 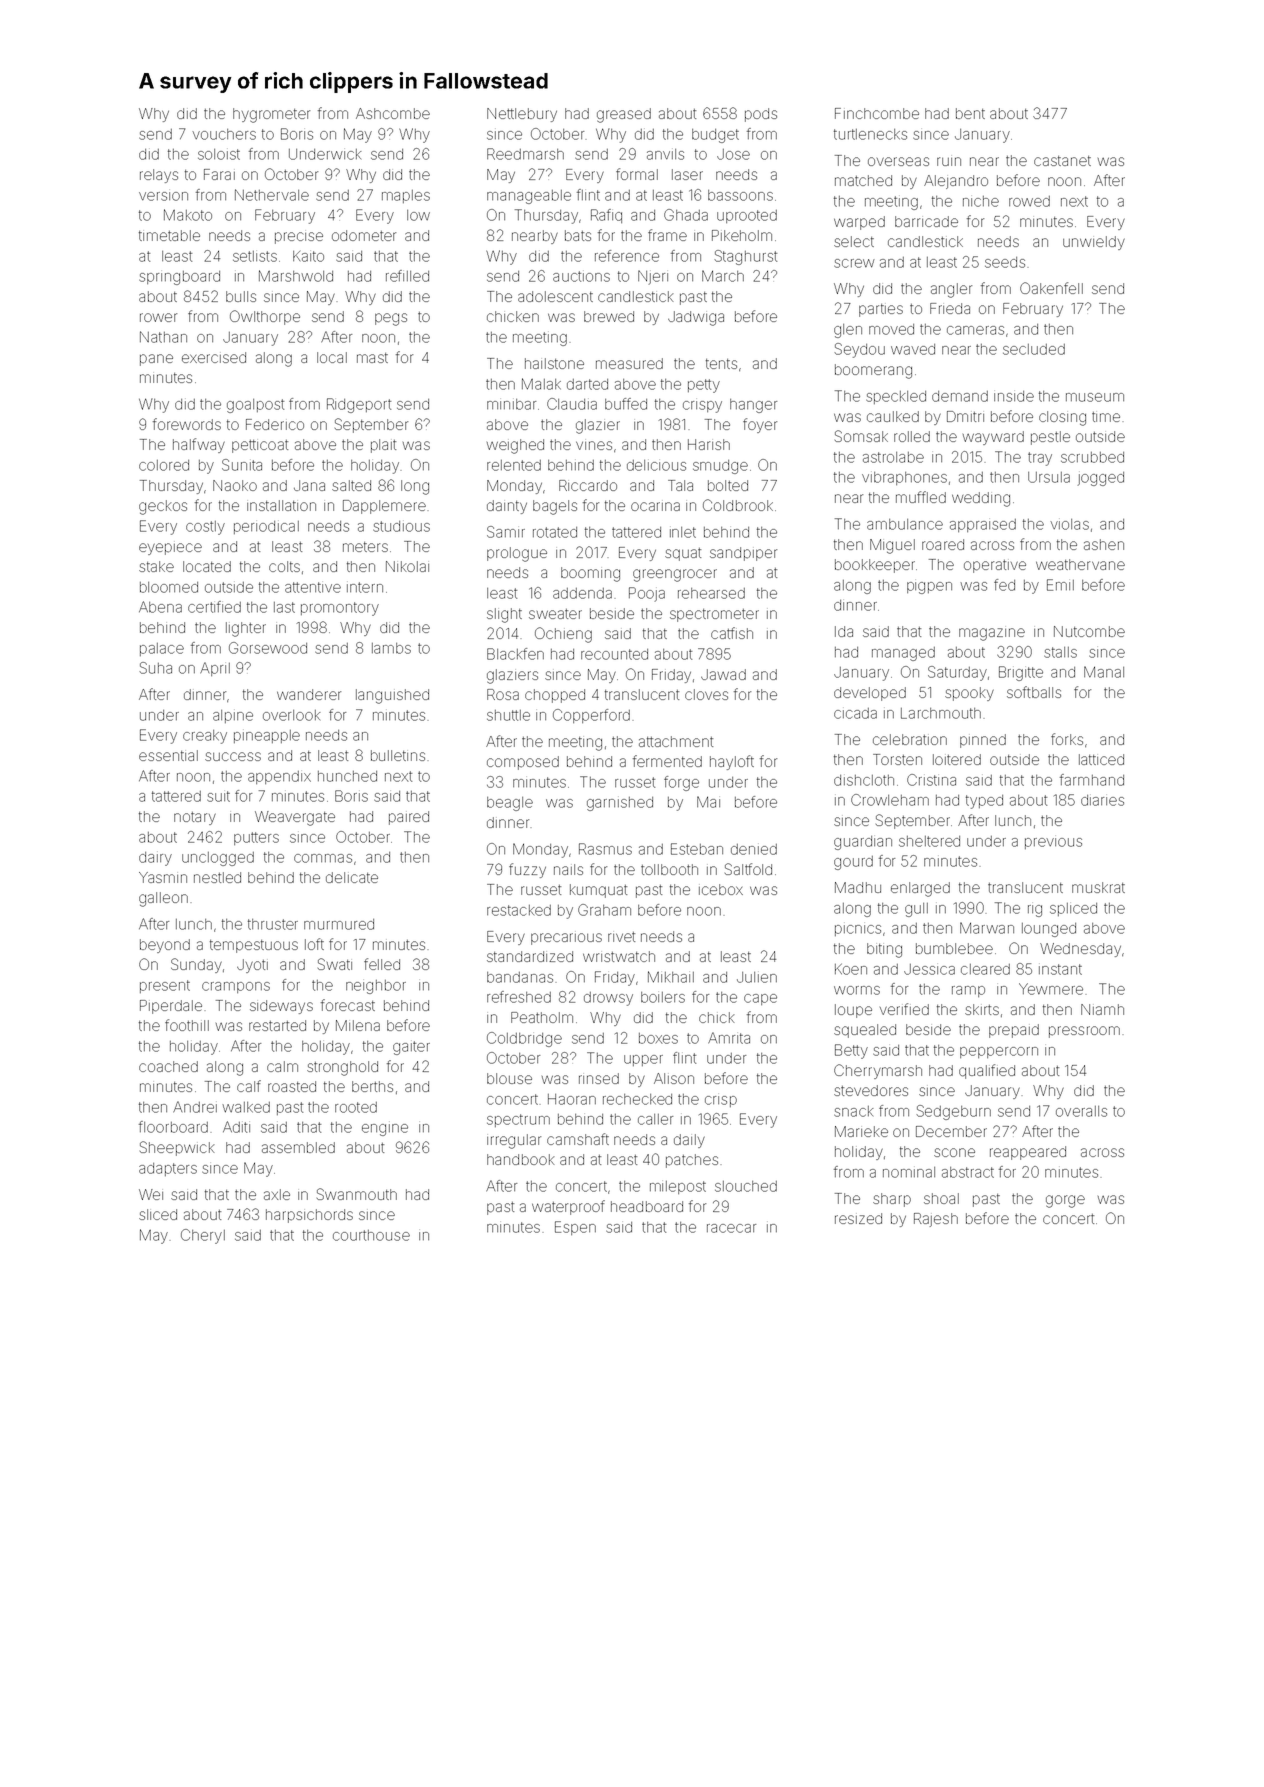 What do you see at coordinates (203, 1236) in the document?
I see `Cheryl` at bounding box center [203, 1236].
